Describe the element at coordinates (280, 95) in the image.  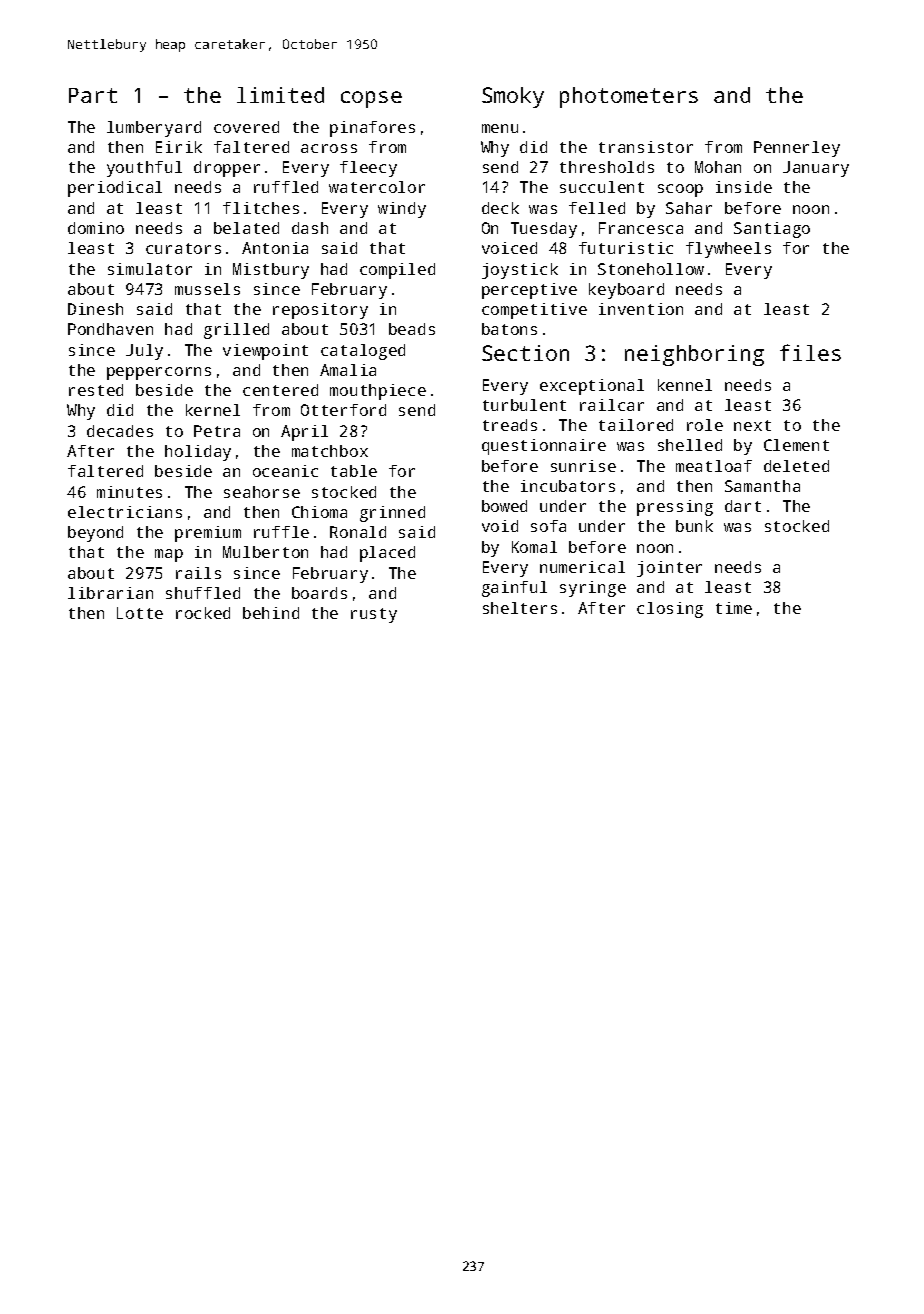
I see `limited` at that location.
